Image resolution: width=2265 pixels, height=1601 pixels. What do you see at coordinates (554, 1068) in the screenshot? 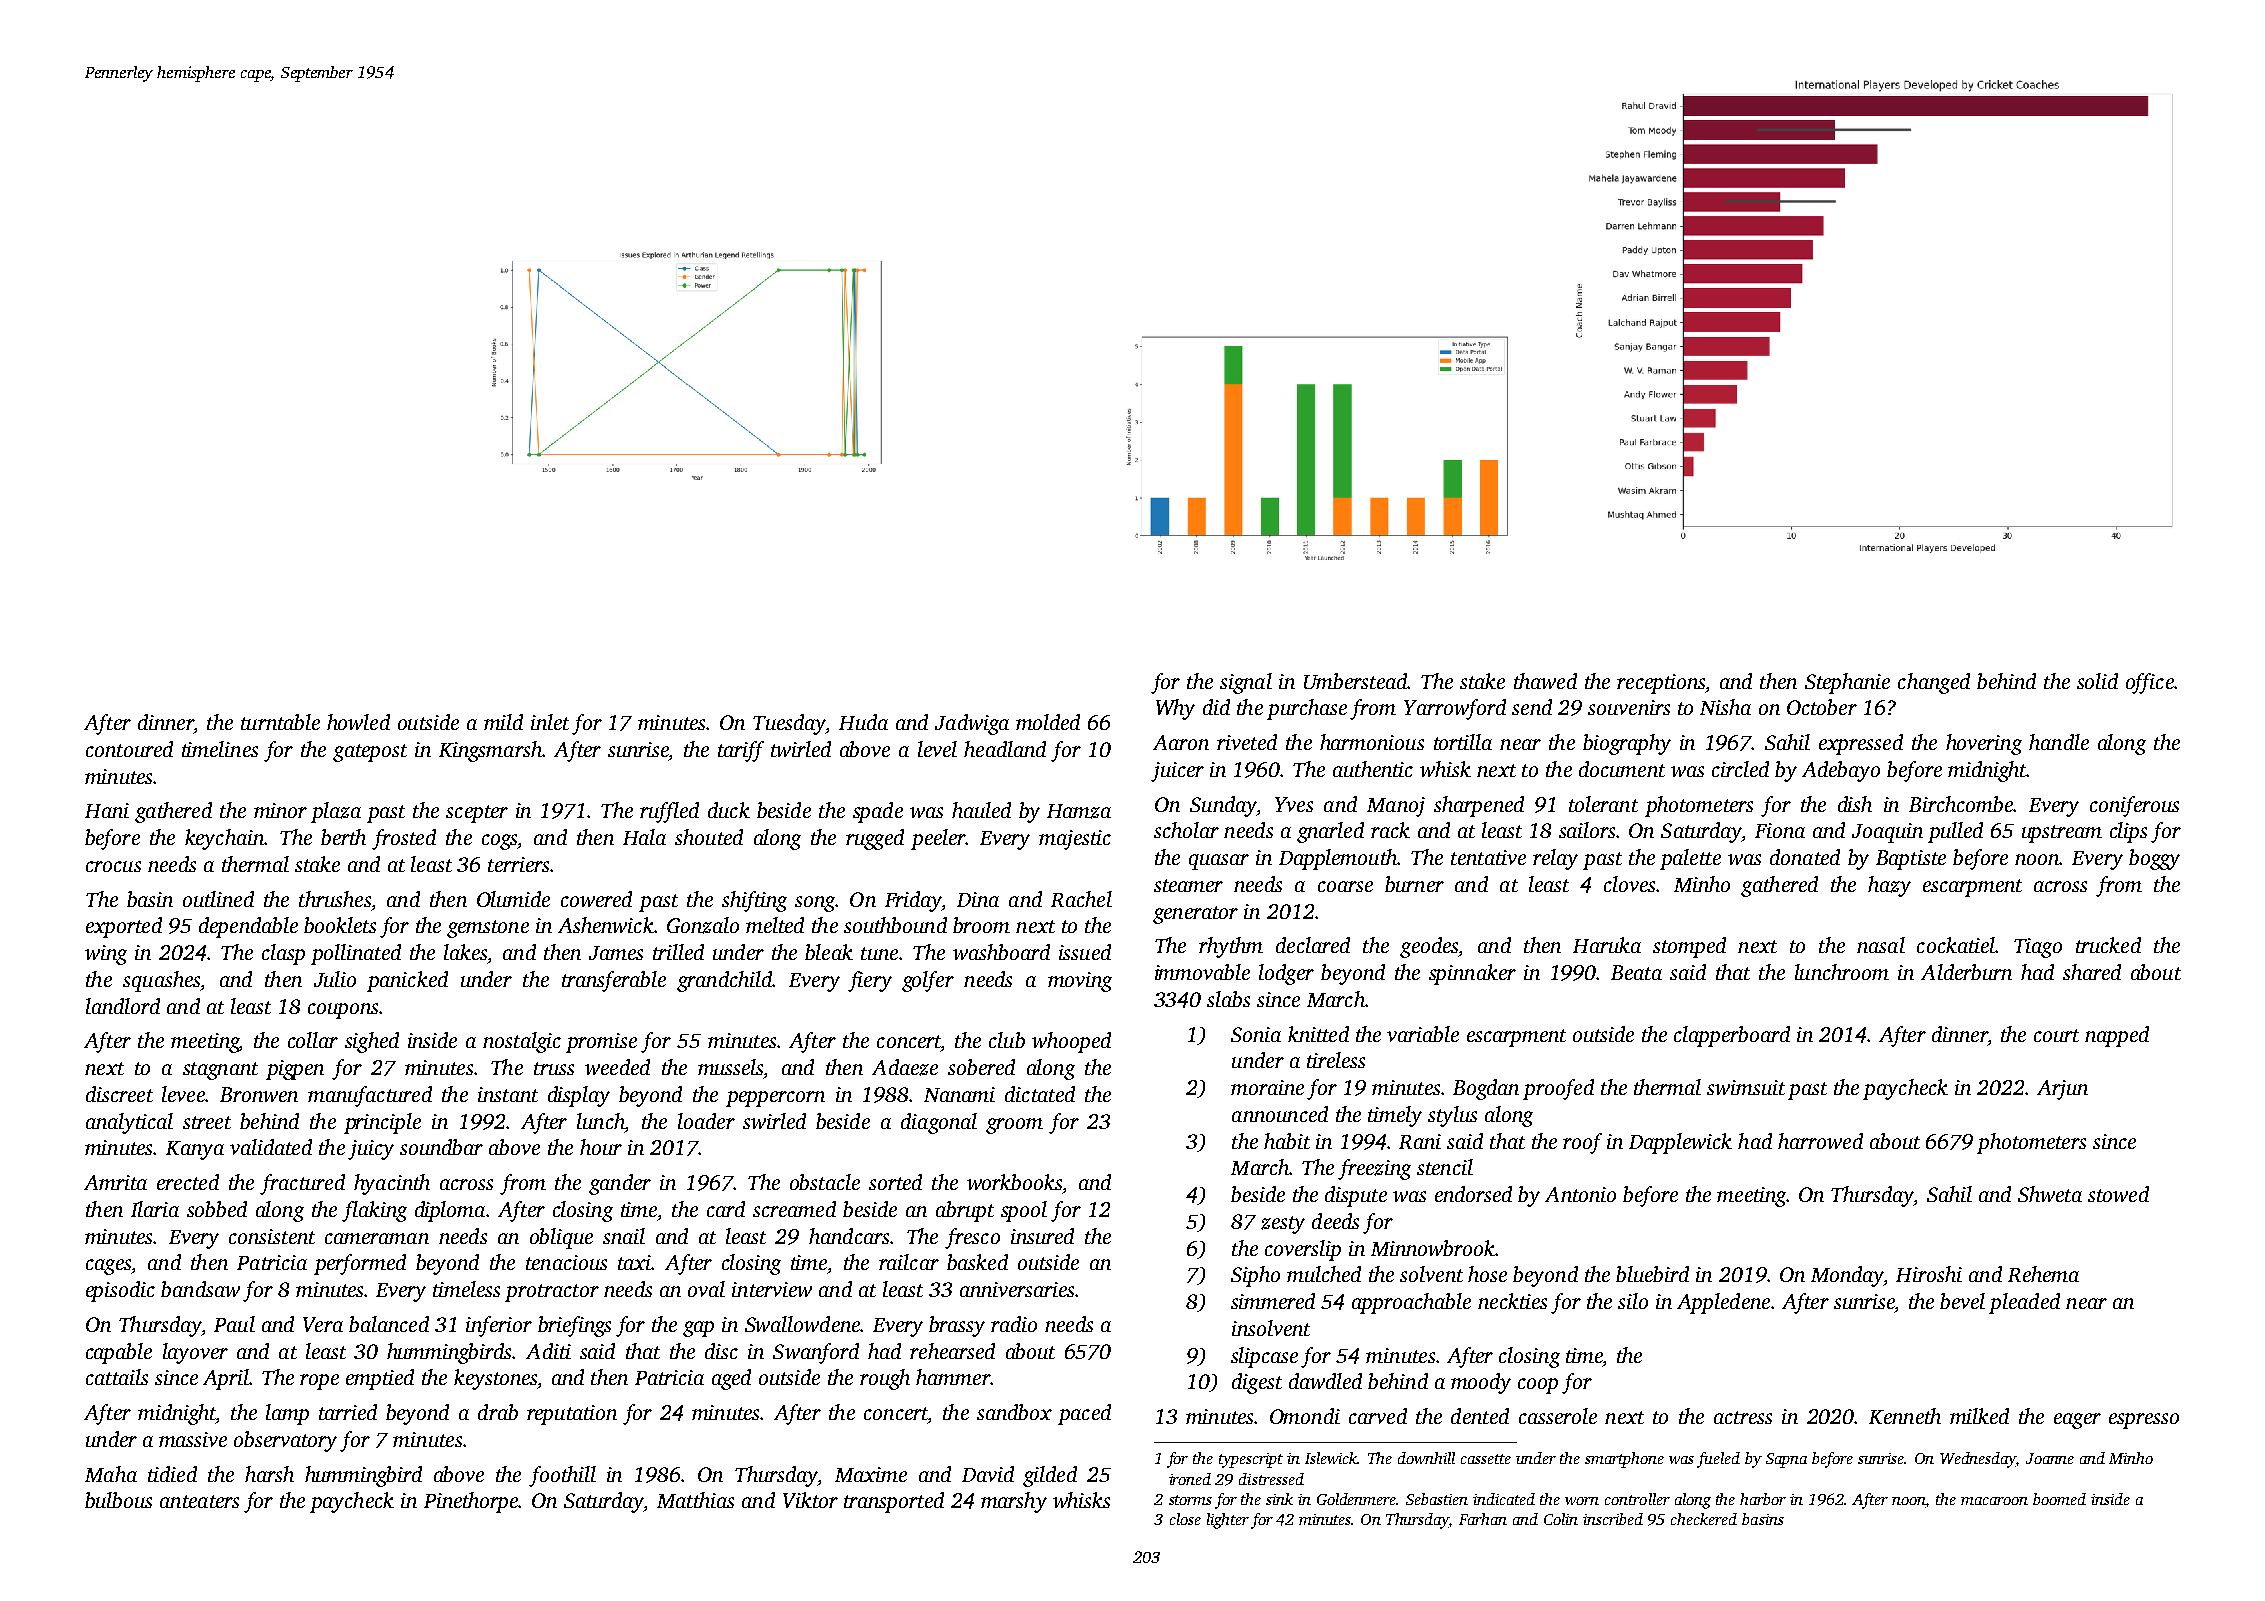
I see `truss` at bounding box center [554, 1068].
